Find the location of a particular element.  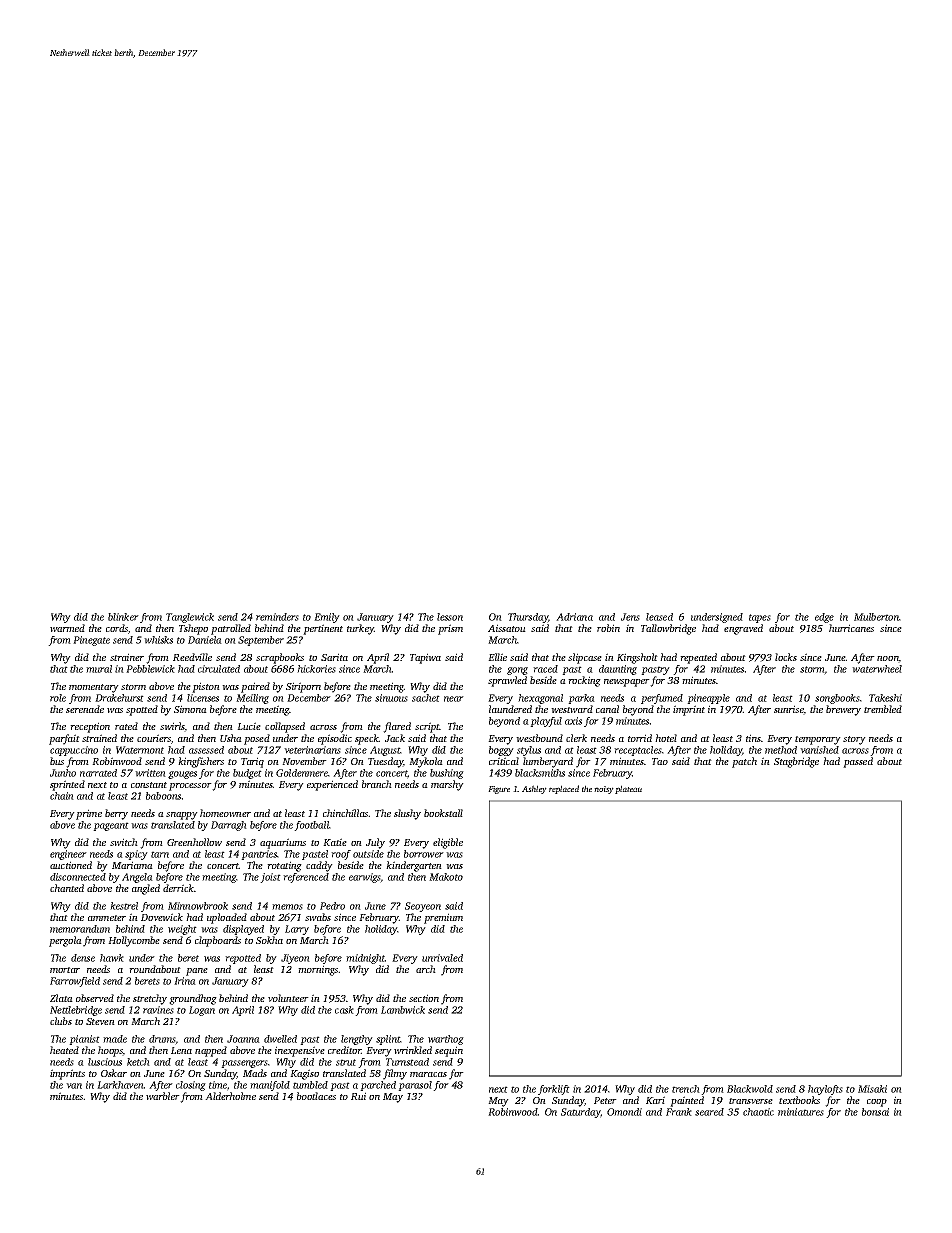

Oskar is located at coordinates (114, 1073).
